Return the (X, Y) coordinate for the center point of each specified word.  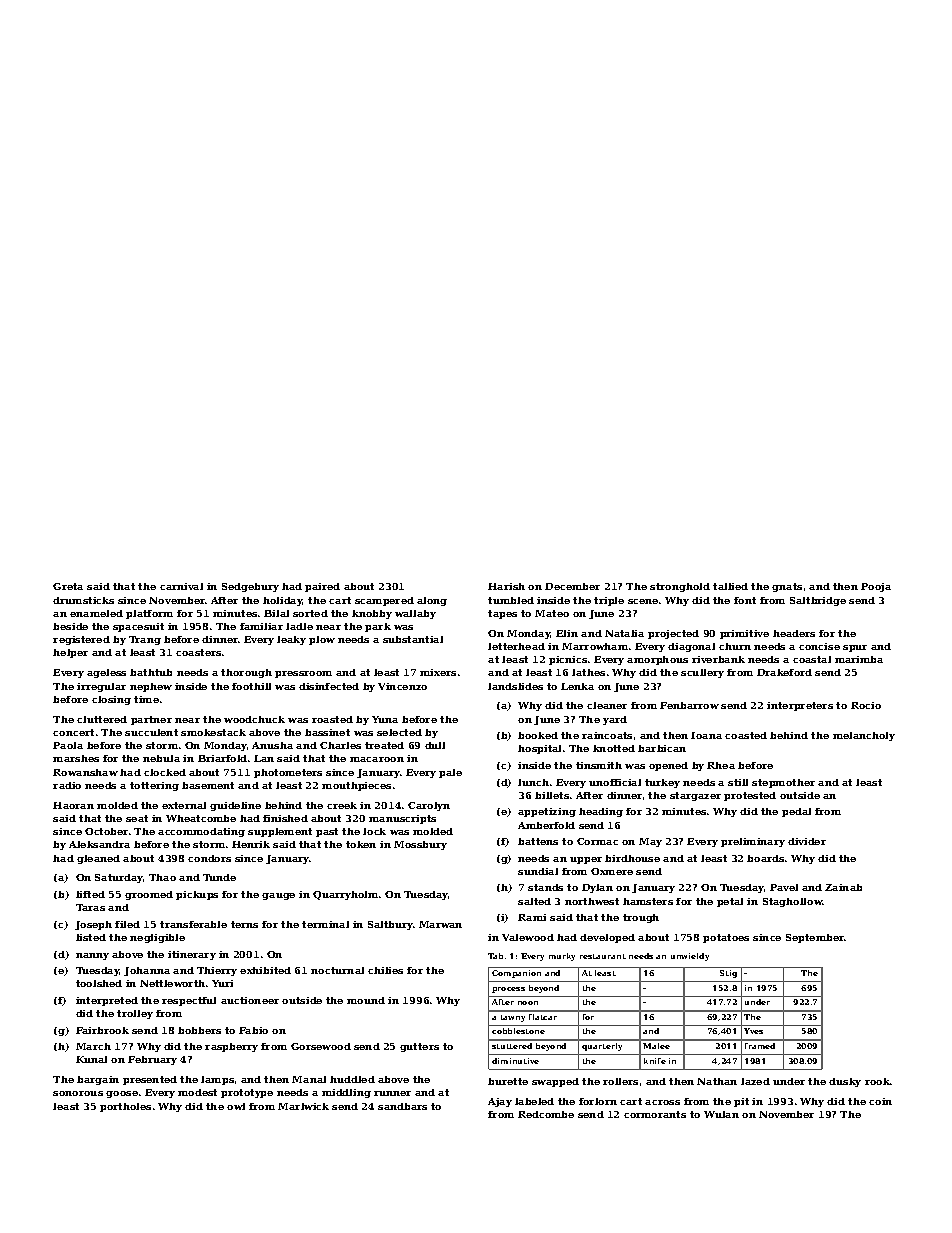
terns (244, 924)
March (93, 1046)
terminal (325, 924)
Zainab (843, 887)
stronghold (680, 587)
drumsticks (83, 600)
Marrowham (595, 646)
